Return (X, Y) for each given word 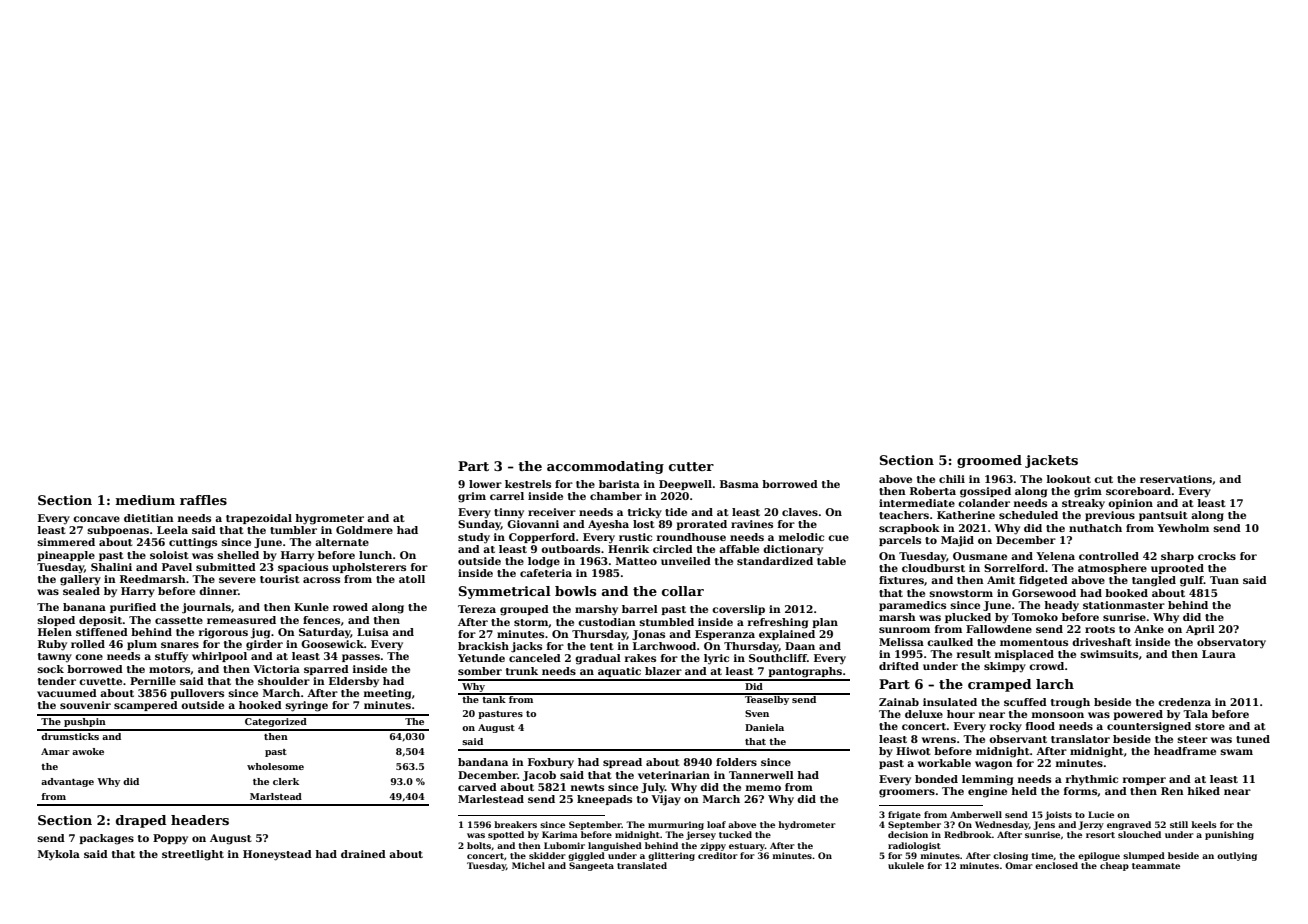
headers (200, 820)
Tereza (477, 609)
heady (1061, 606)
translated (642, 865)
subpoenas (118, 531)
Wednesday (1002, 825)
